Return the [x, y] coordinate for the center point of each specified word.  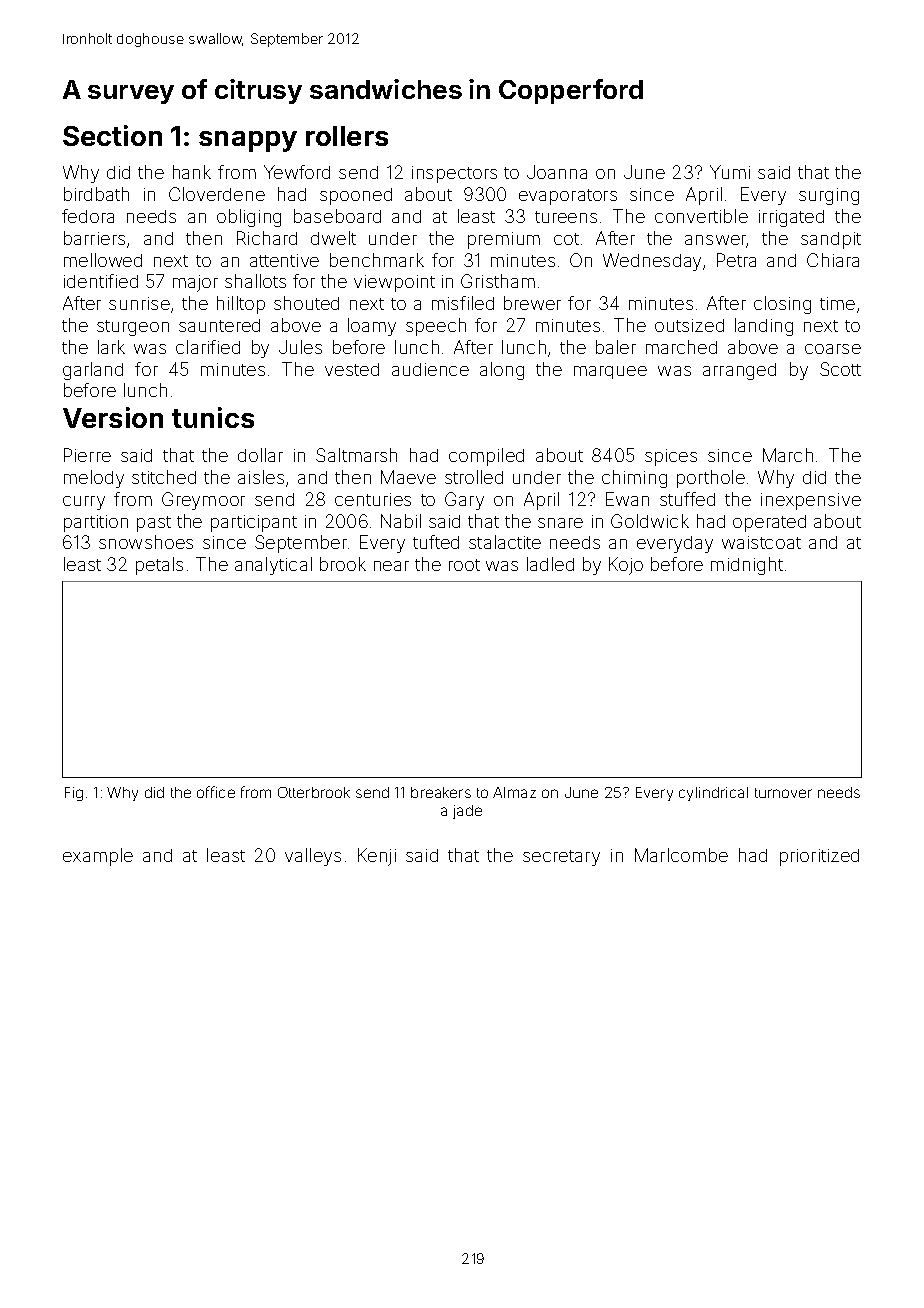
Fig [74, 794]
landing [764, 327]
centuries [373, 499]
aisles [261, 477]
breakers [441, 792]
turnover [783, 793]
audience [430, 369]
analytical [273, 566]
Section [112, 135]
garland [93, 371]
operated [769, 523]
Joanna [557, 172]
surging [829, 196]
